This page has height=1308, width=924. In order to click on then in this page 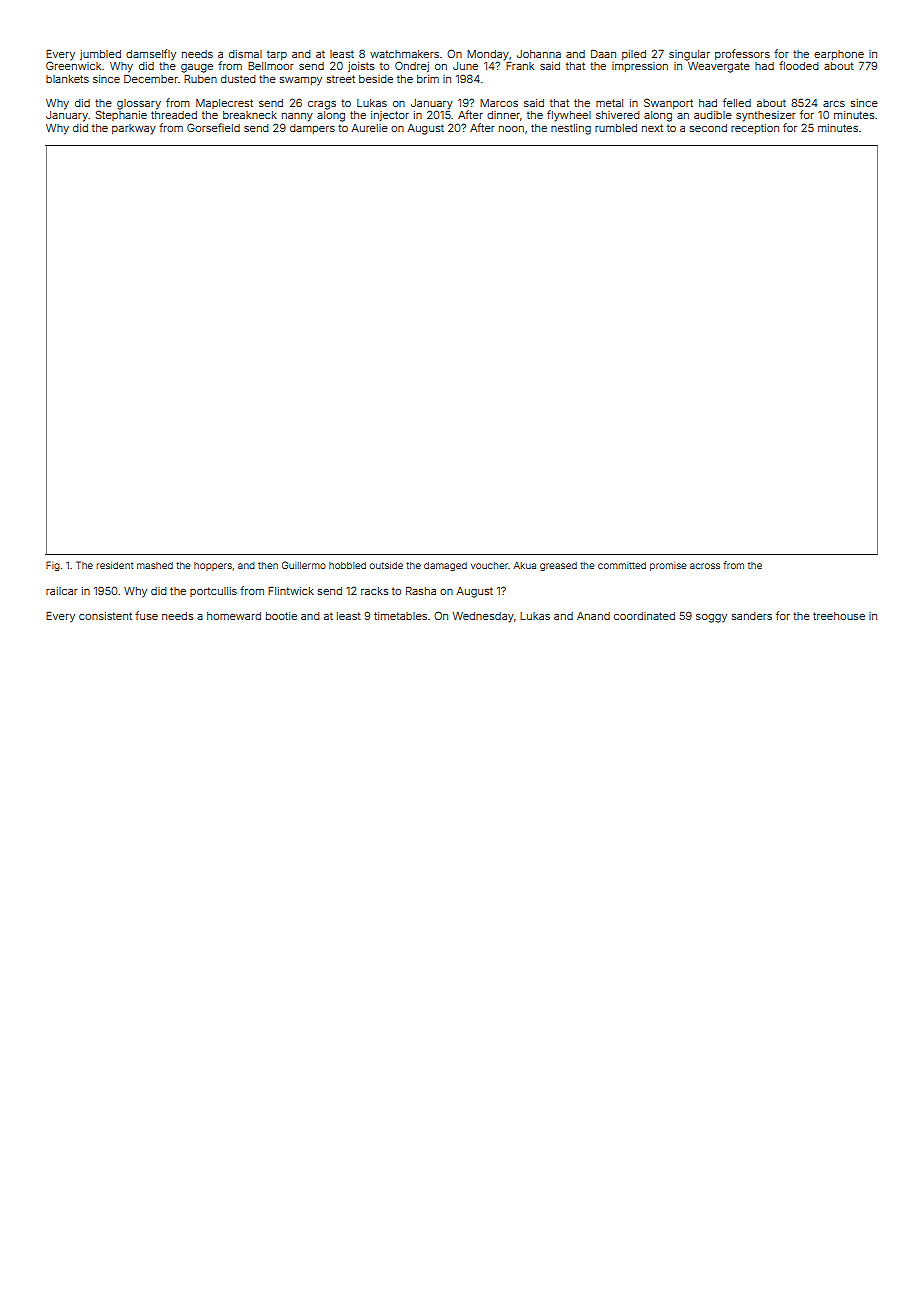, I will do `click(268, 565)`.
